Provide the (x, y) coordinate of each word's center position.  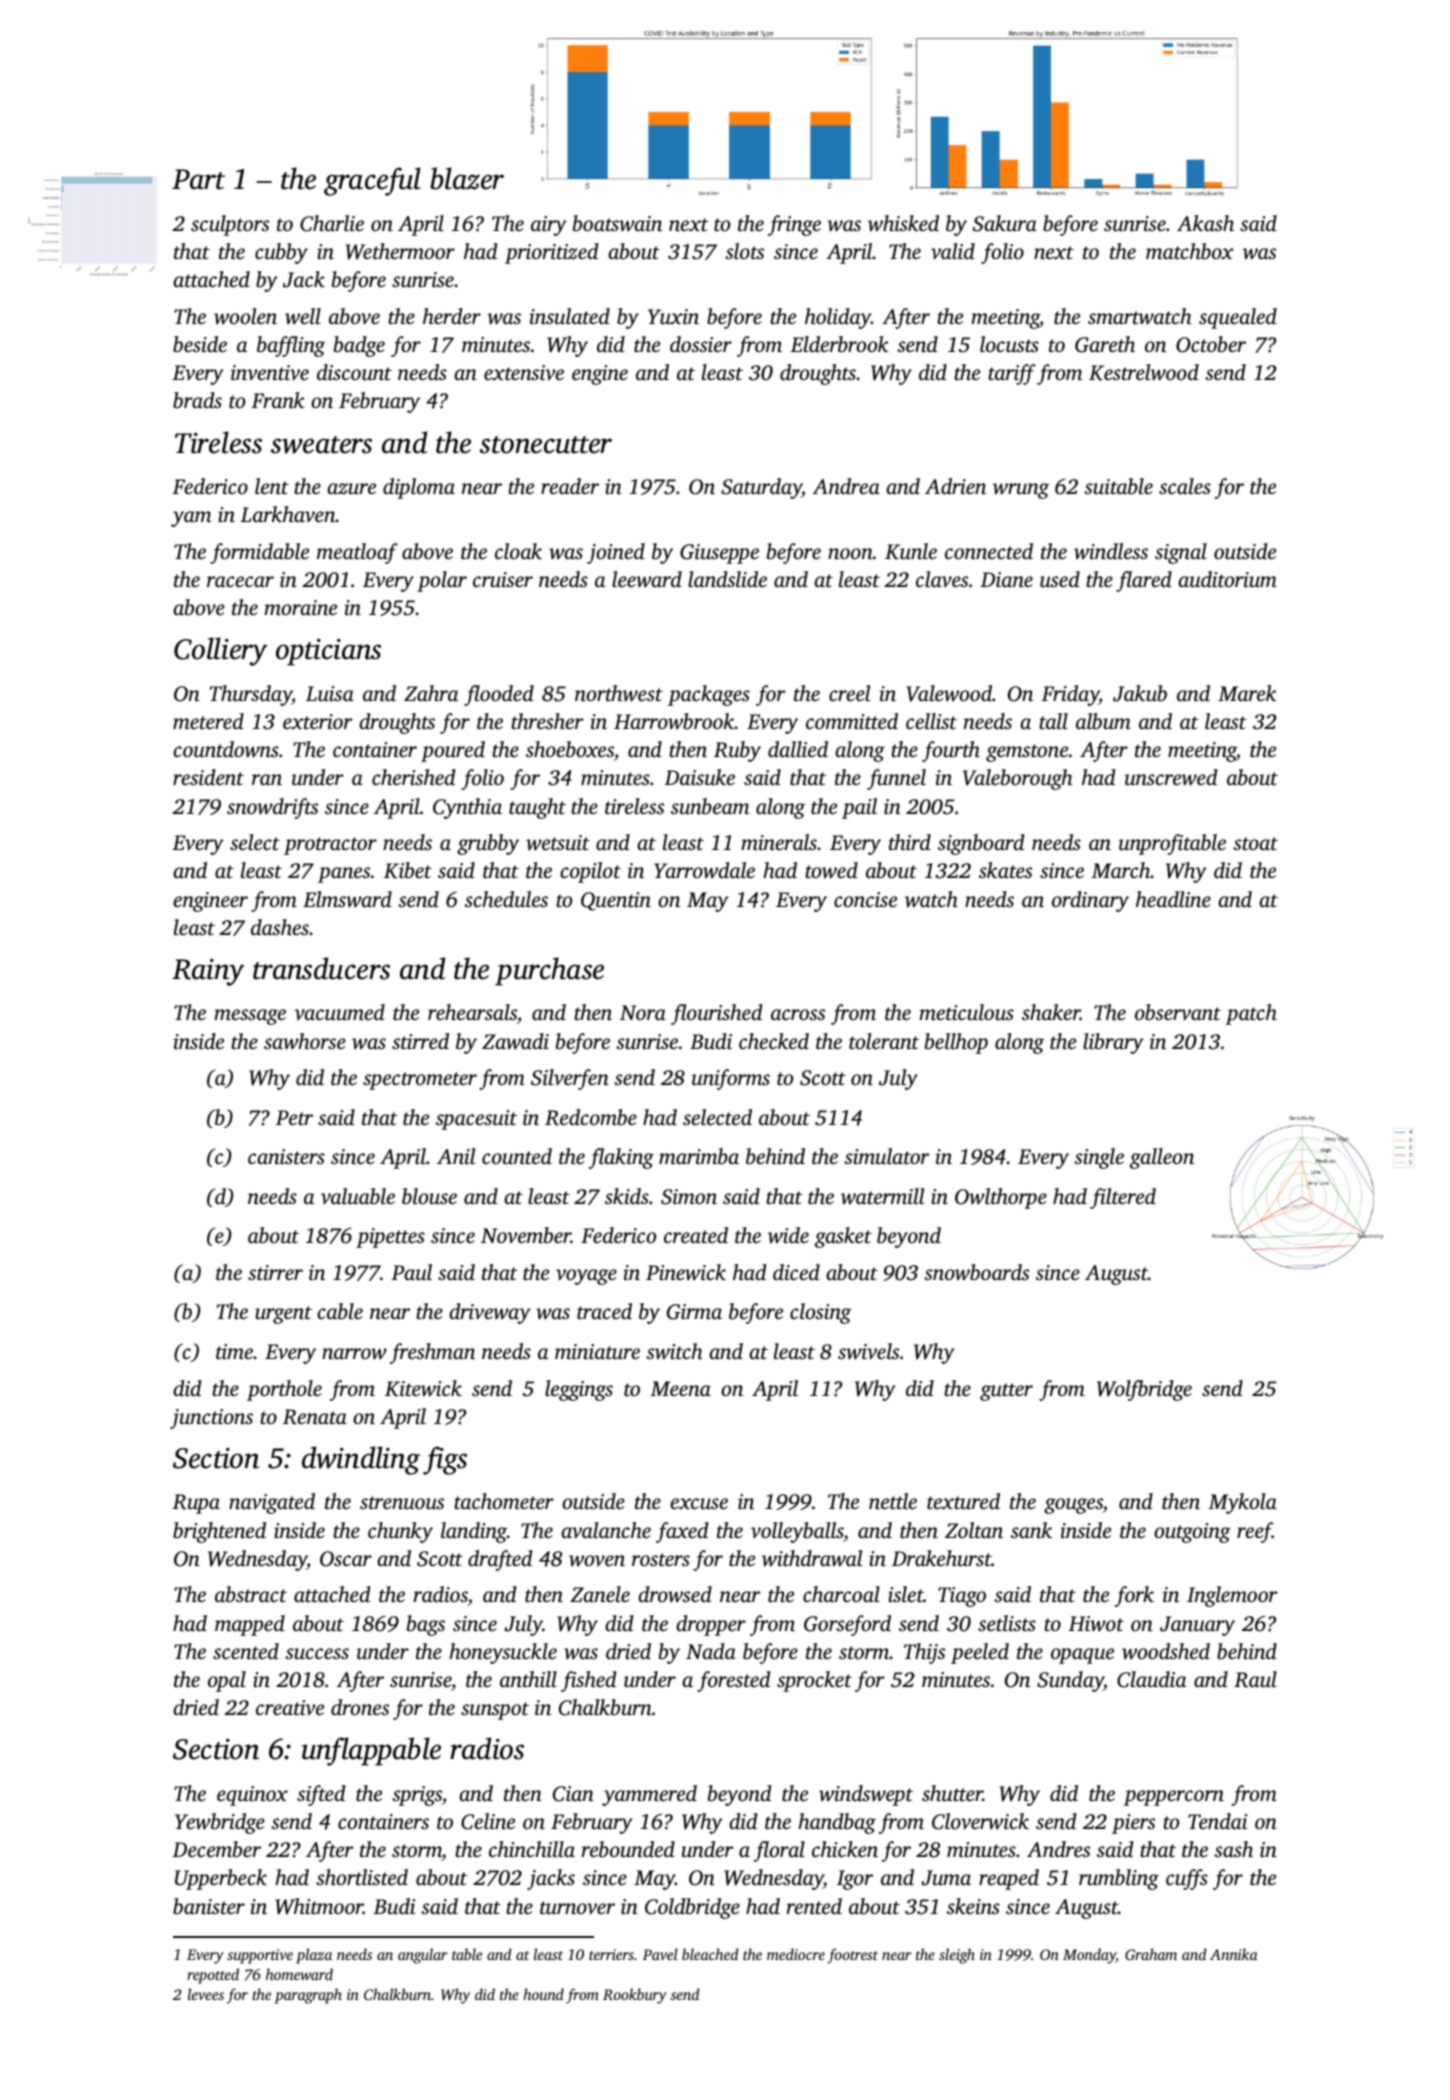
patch (1251, 1014)
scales (1185, 486)
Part (198, 179)
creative (290, 1708)
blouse (429, 1196)
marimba (699, 1156)
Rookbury (634, 1996)
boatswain (617, 223)
